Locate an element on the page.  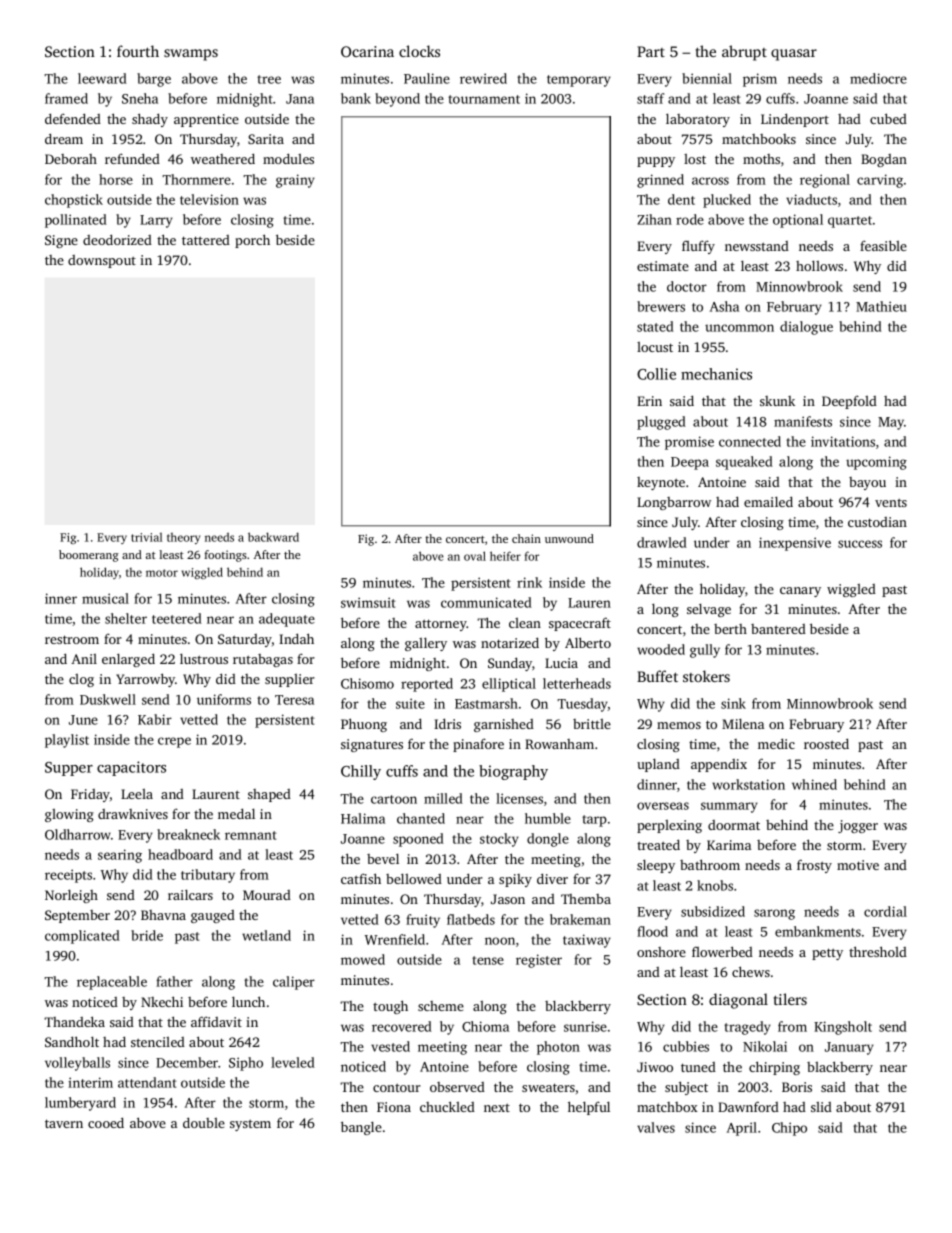
cooed is located at coordinates (106, 1122).
